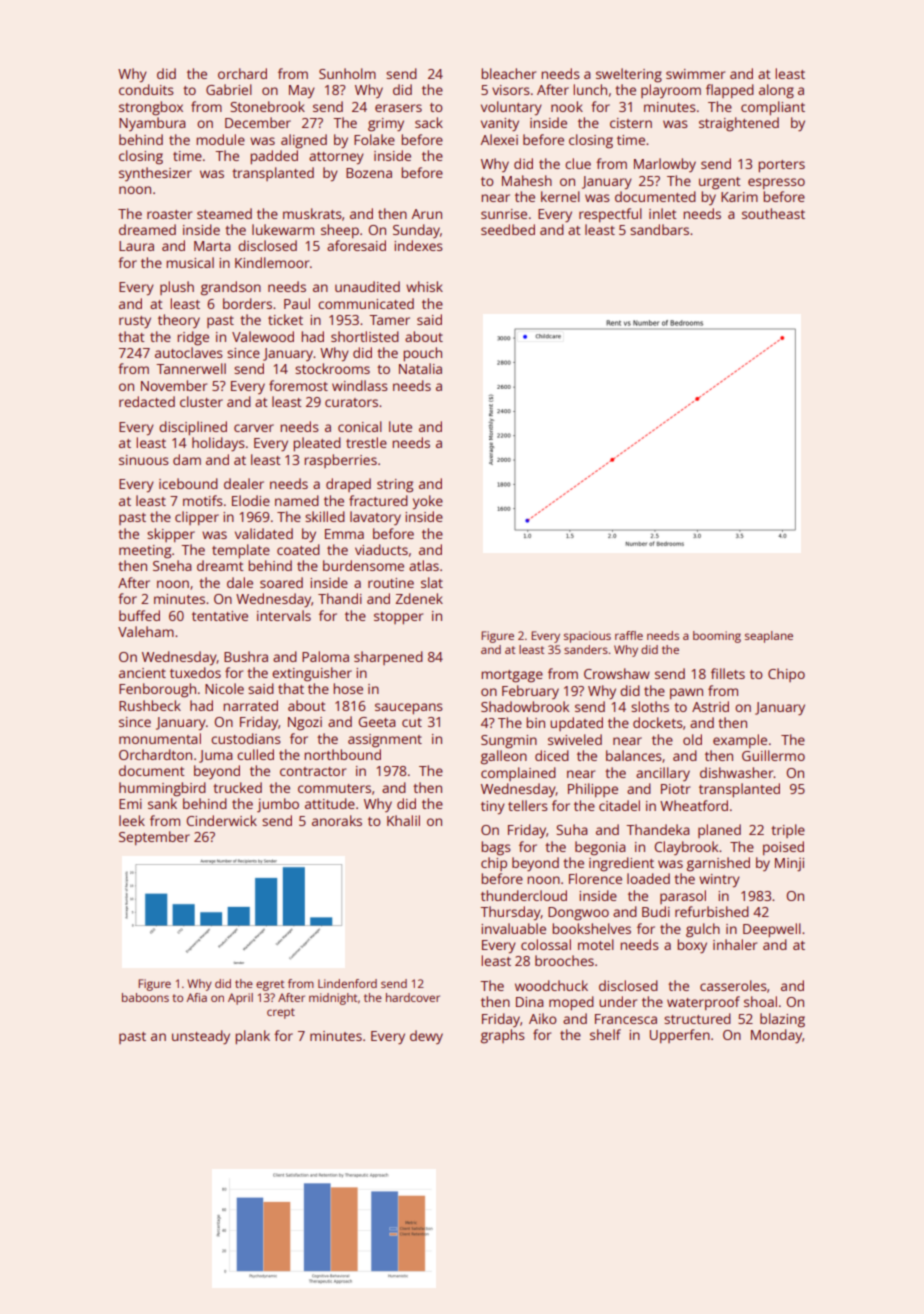  Describe the element at coordinates (629, 635) in the document. I see `raffle` at that location.
